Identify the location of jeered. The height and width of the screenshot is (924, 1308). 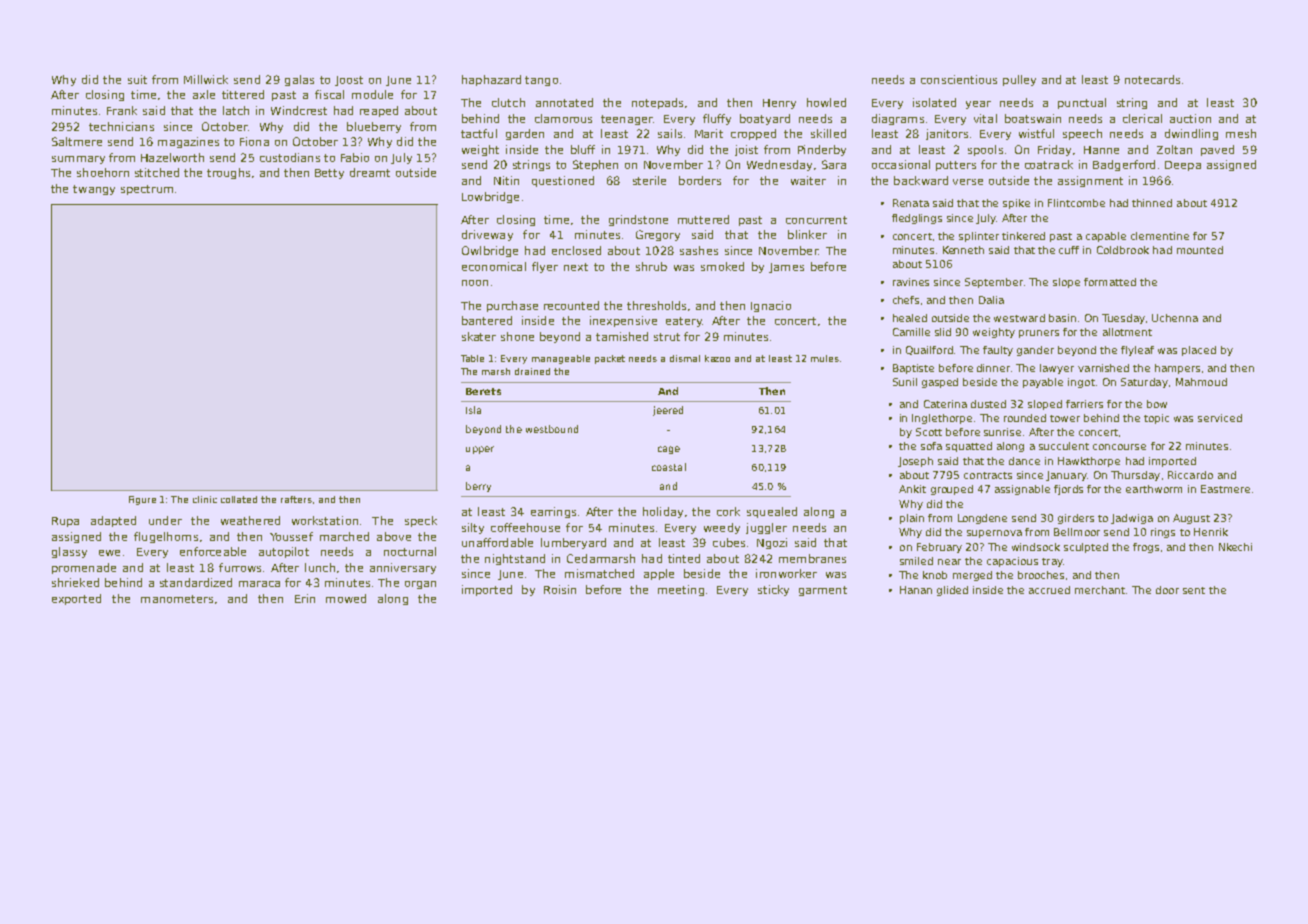
(668, 411).
